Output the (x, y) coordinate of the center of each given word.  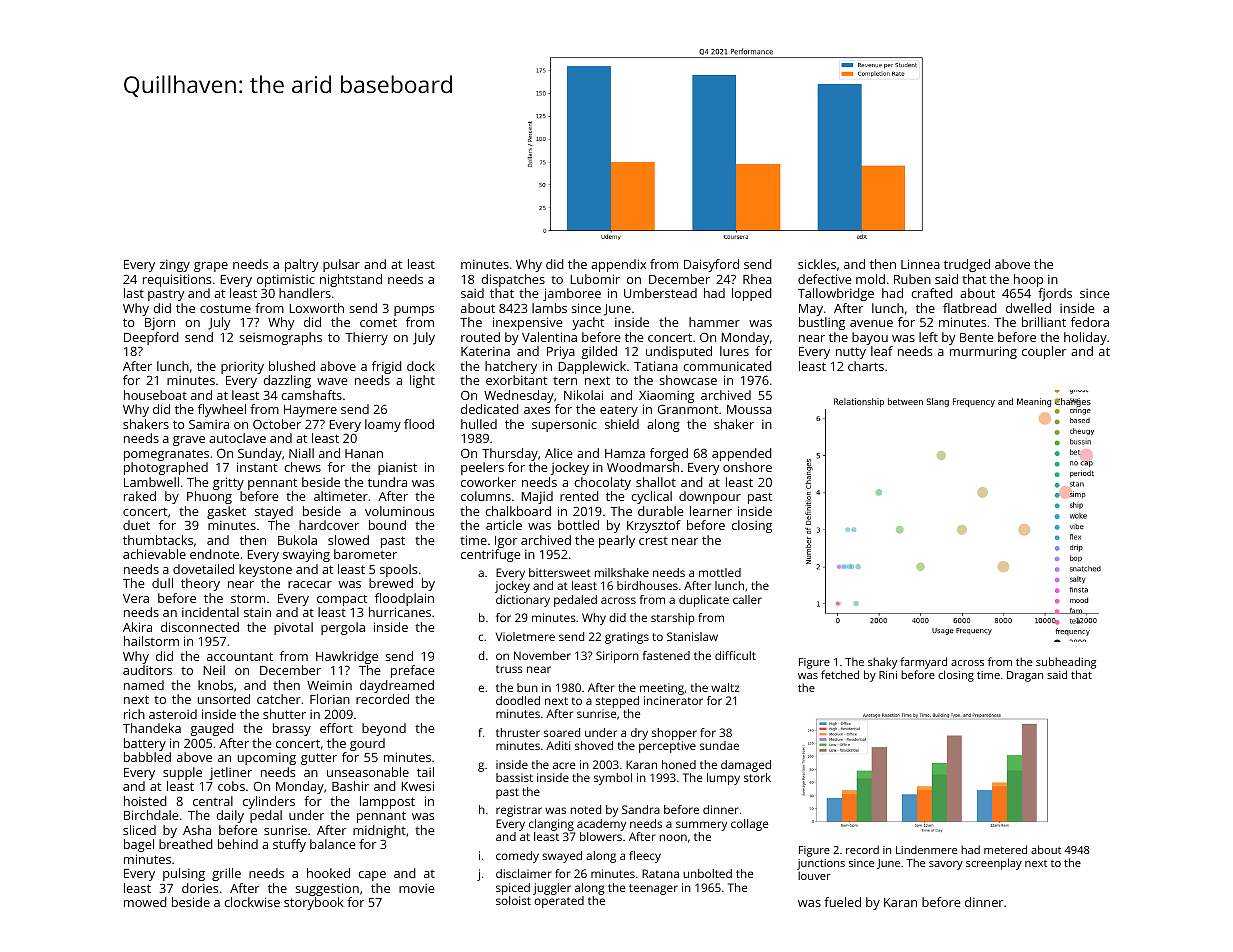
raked (140, 496)
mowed (145, 902)
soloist (513, 900)
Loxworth (316, 308)
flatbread (970, 308)
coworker (488, 482)
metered (1005, 849)
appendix (618, 265)
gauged (212, 729)
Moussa (749, 409)
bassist (514, 777)
